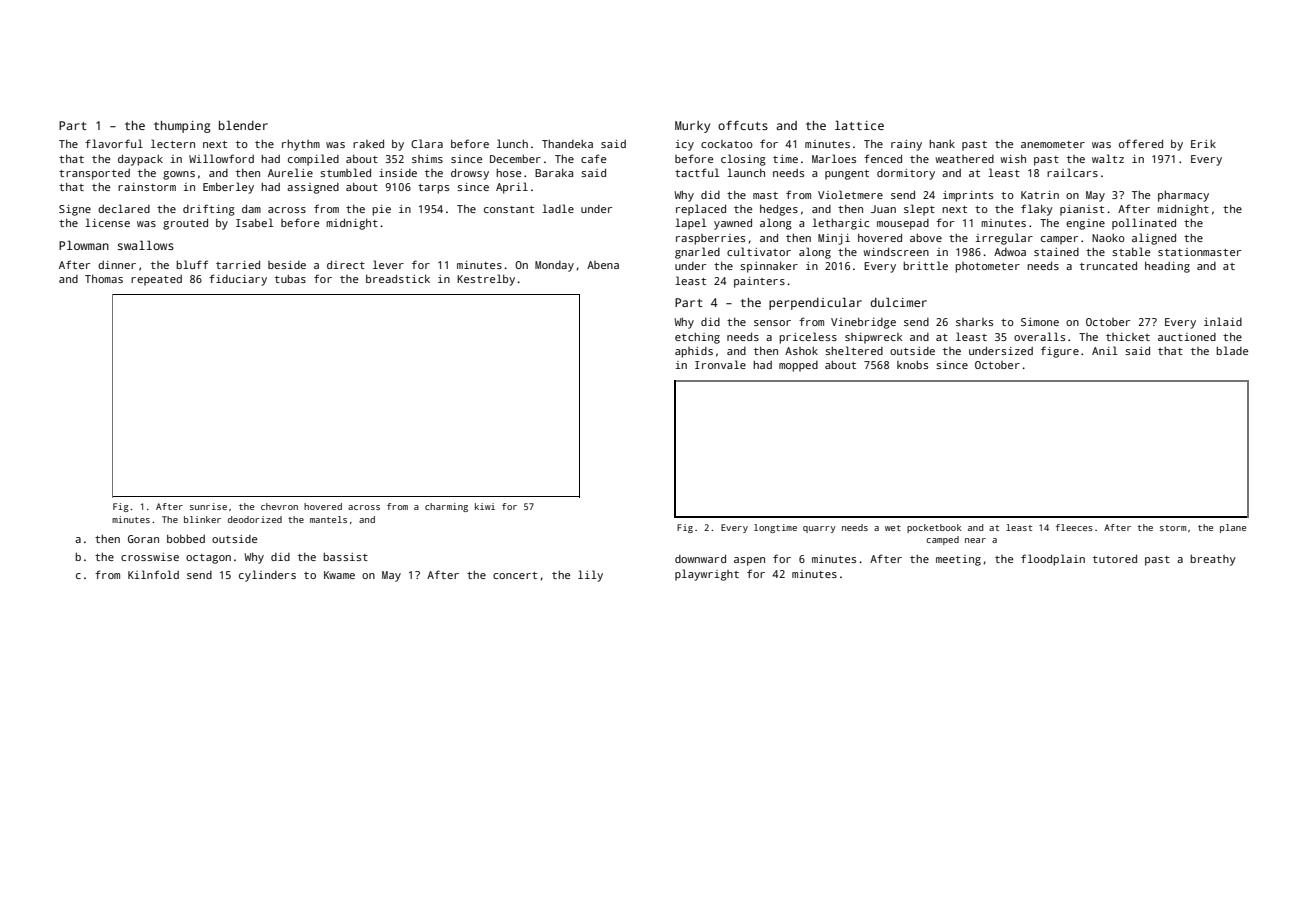  What do you see at coordinates (859, 125) in the screenshot?
I see `lattice` at bounding box center [859, 125].
